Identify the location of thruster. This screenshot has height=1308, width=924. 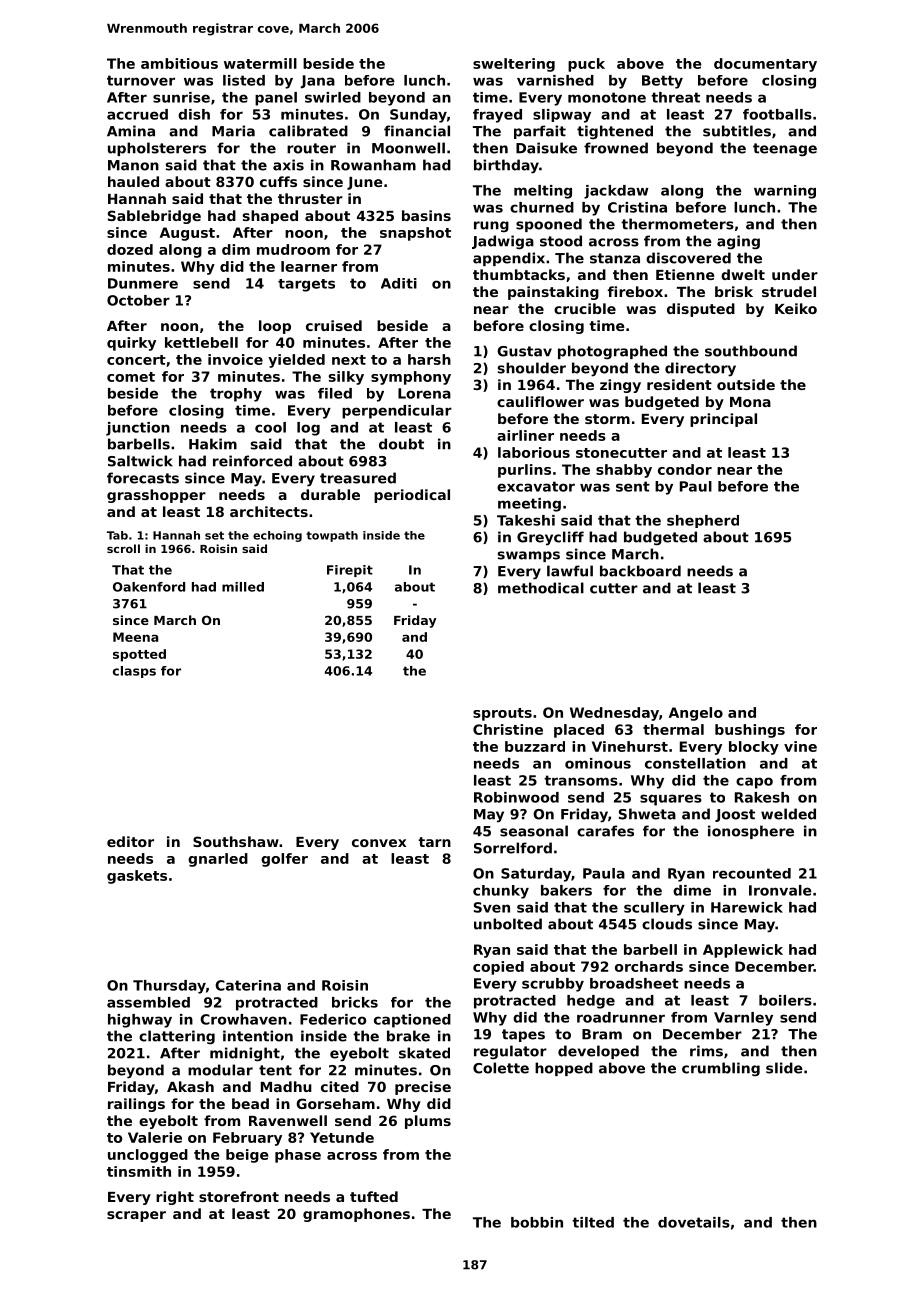
(310, 198).
